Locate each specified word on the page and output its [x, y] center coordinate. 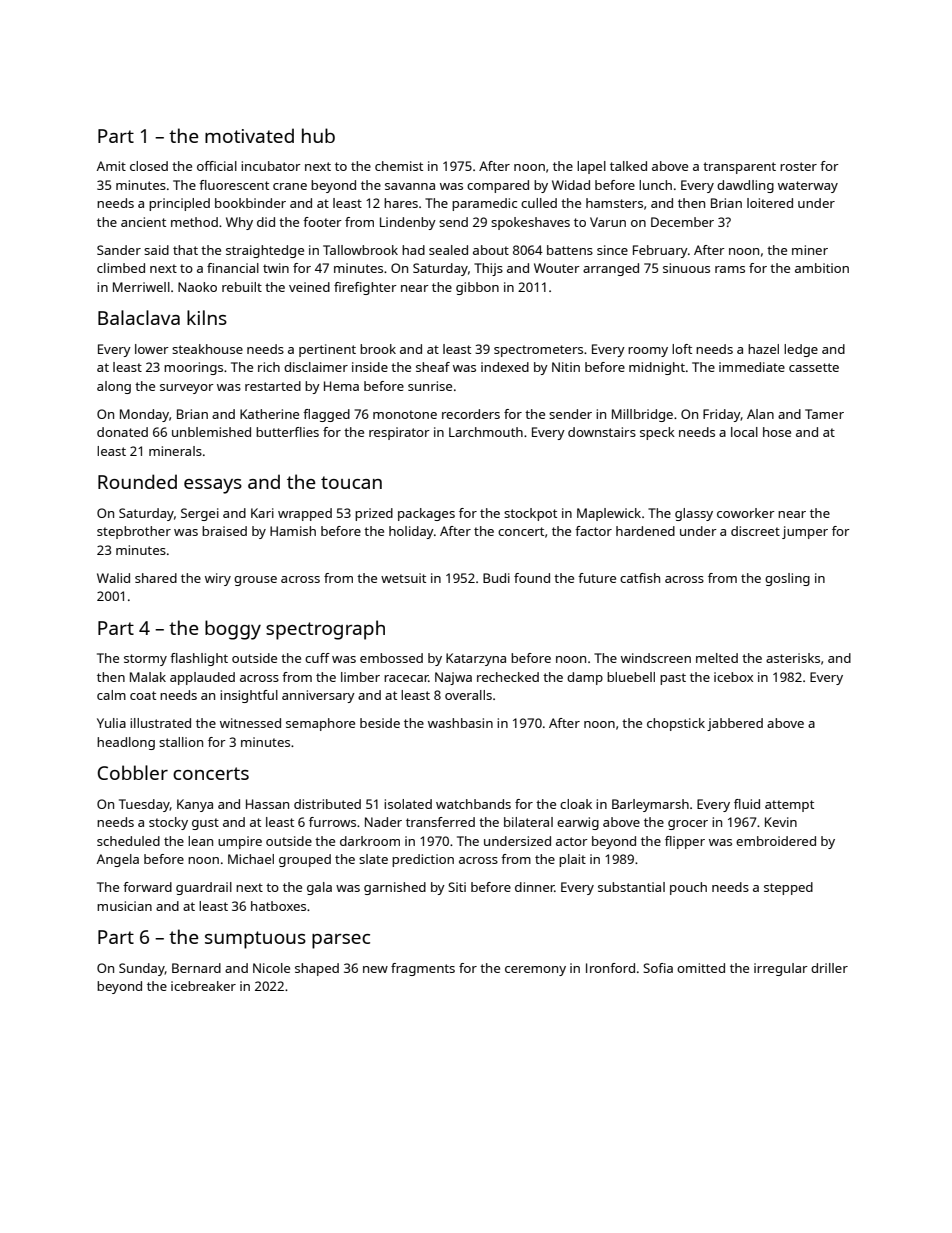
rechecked [508, 677]
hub [318, 135]
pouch [688, 888]
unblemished [211, 432]
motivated [249, 135]
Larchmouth [486, 432]
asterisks [793, 658]
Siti [457, 887]
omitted [701, 968]
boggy [233, 630]
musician [124, 906]
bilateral [528, 822]
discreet [755, 531]
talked [628, 166]
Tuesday [144, 805]
